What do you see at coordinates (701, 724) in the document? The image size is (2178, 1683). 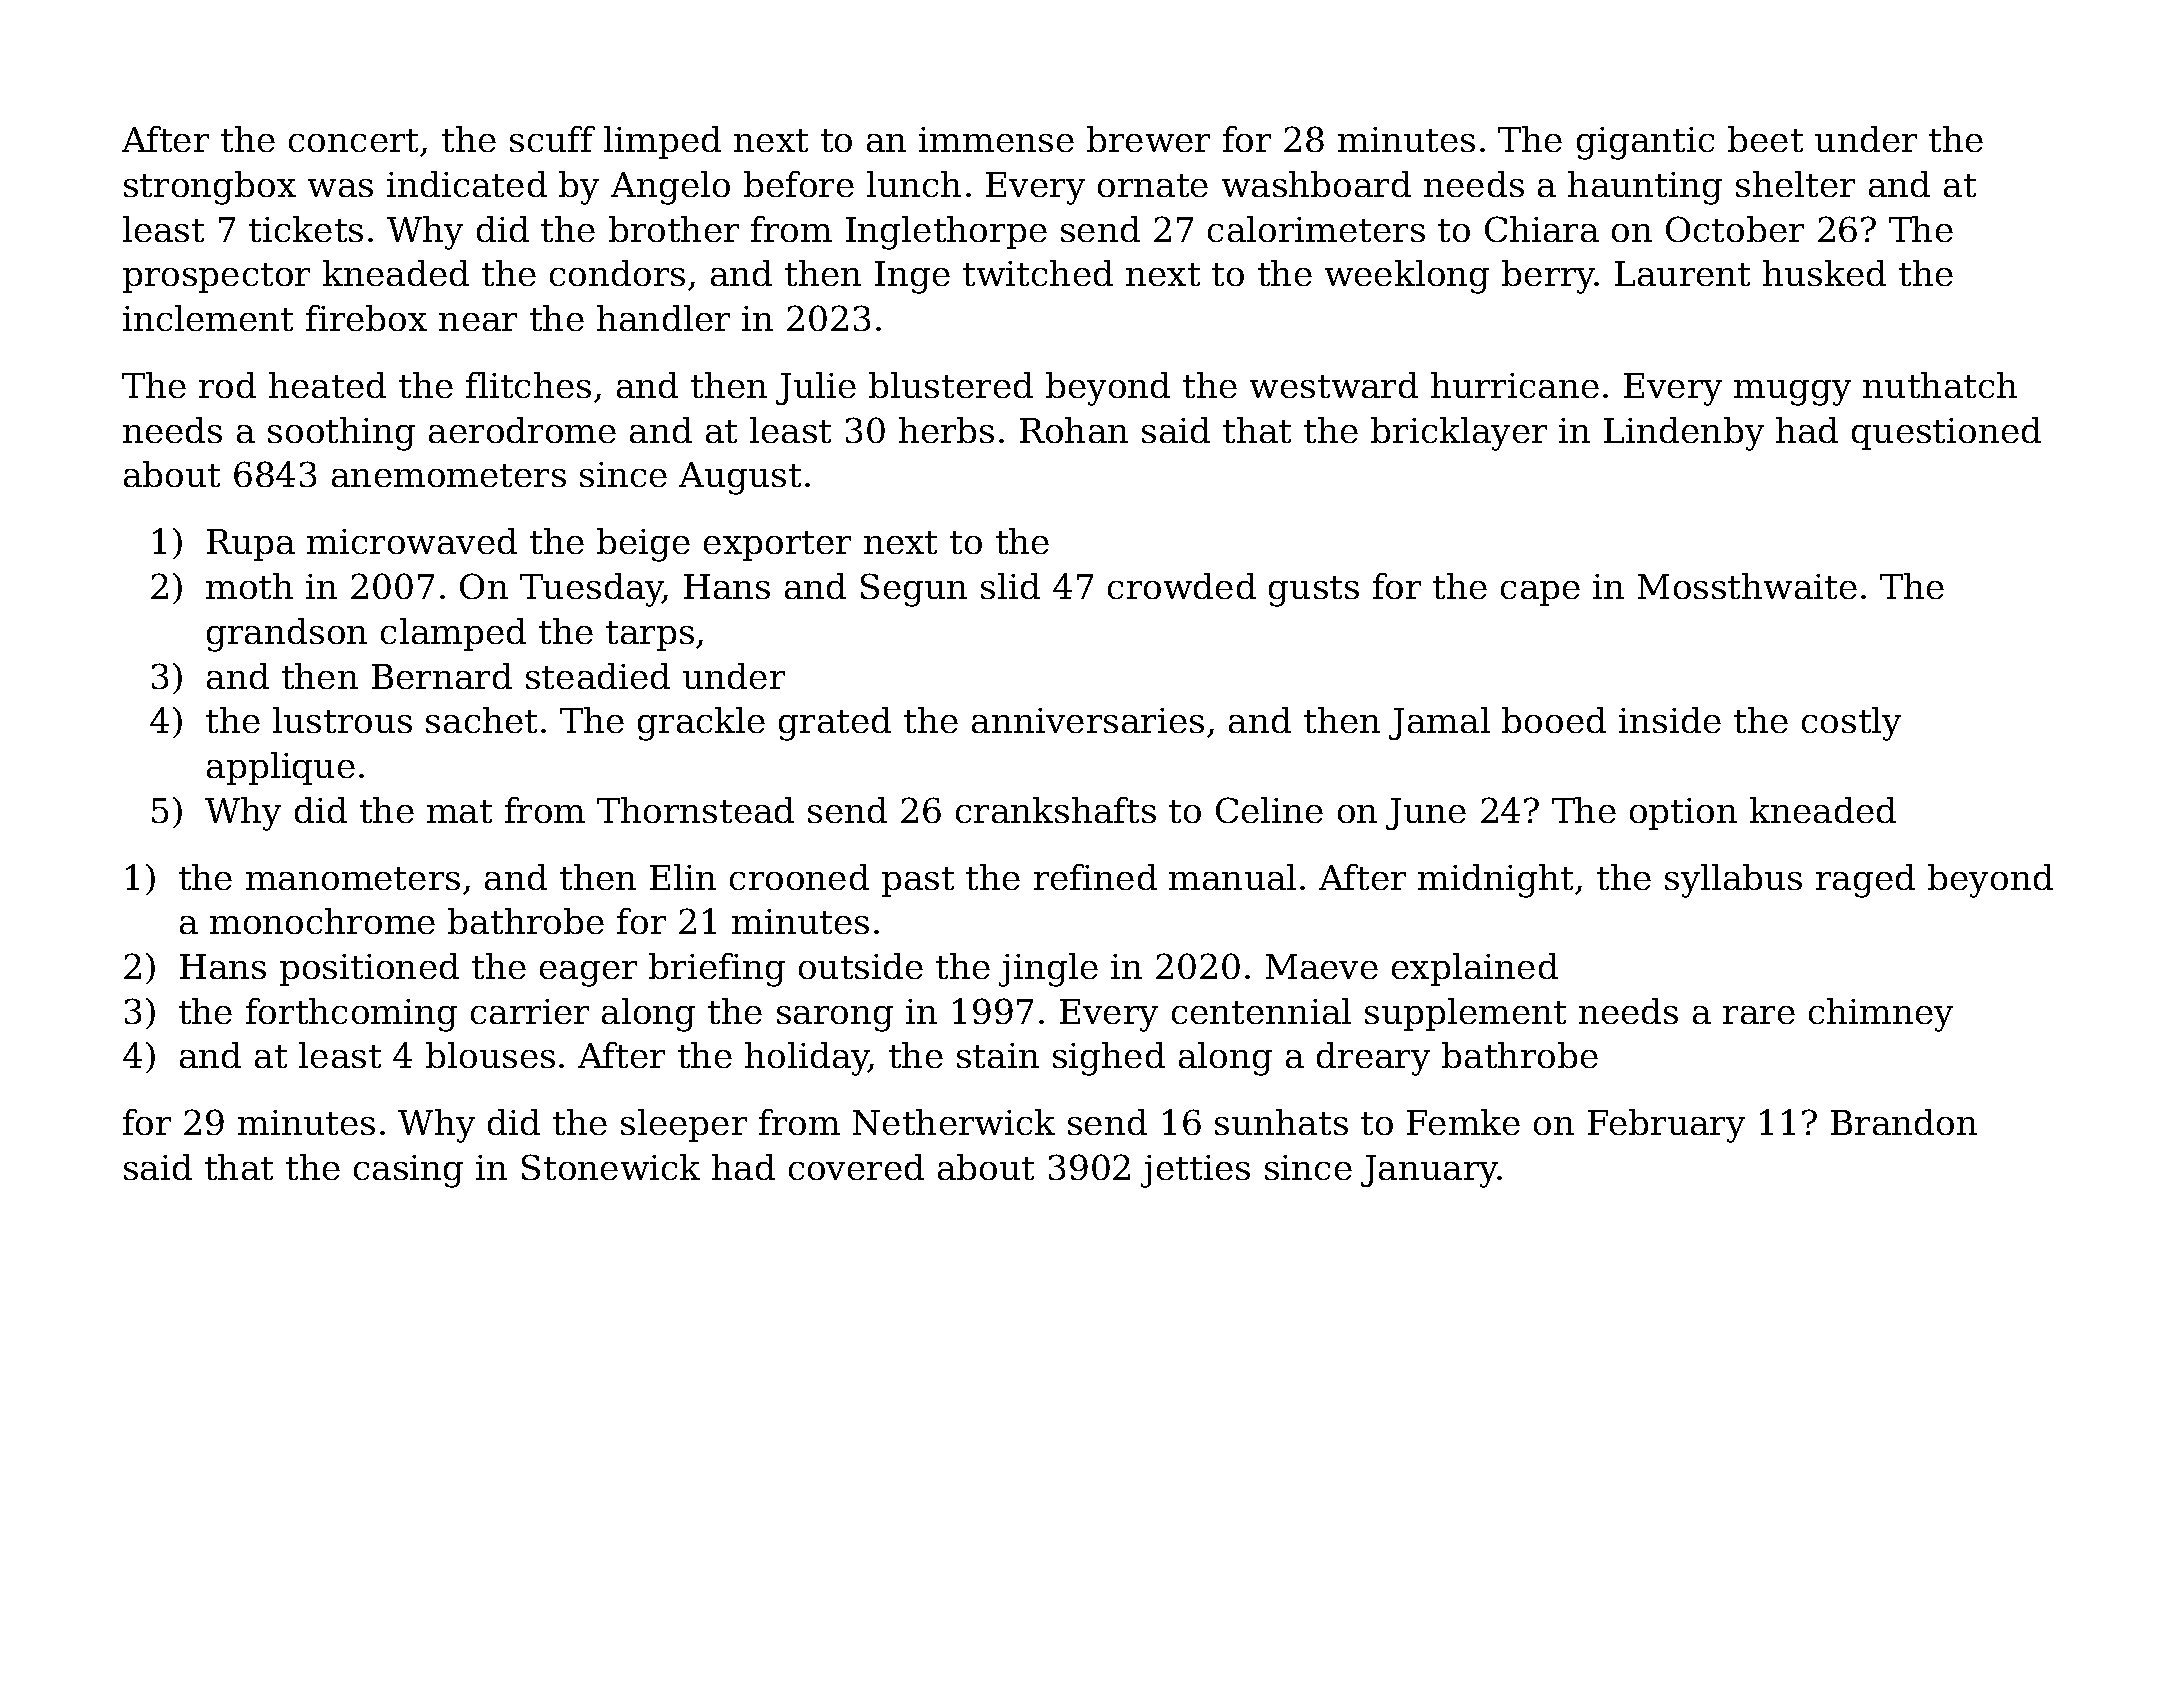 I see `grackle` at bounding box center [701, 724].
